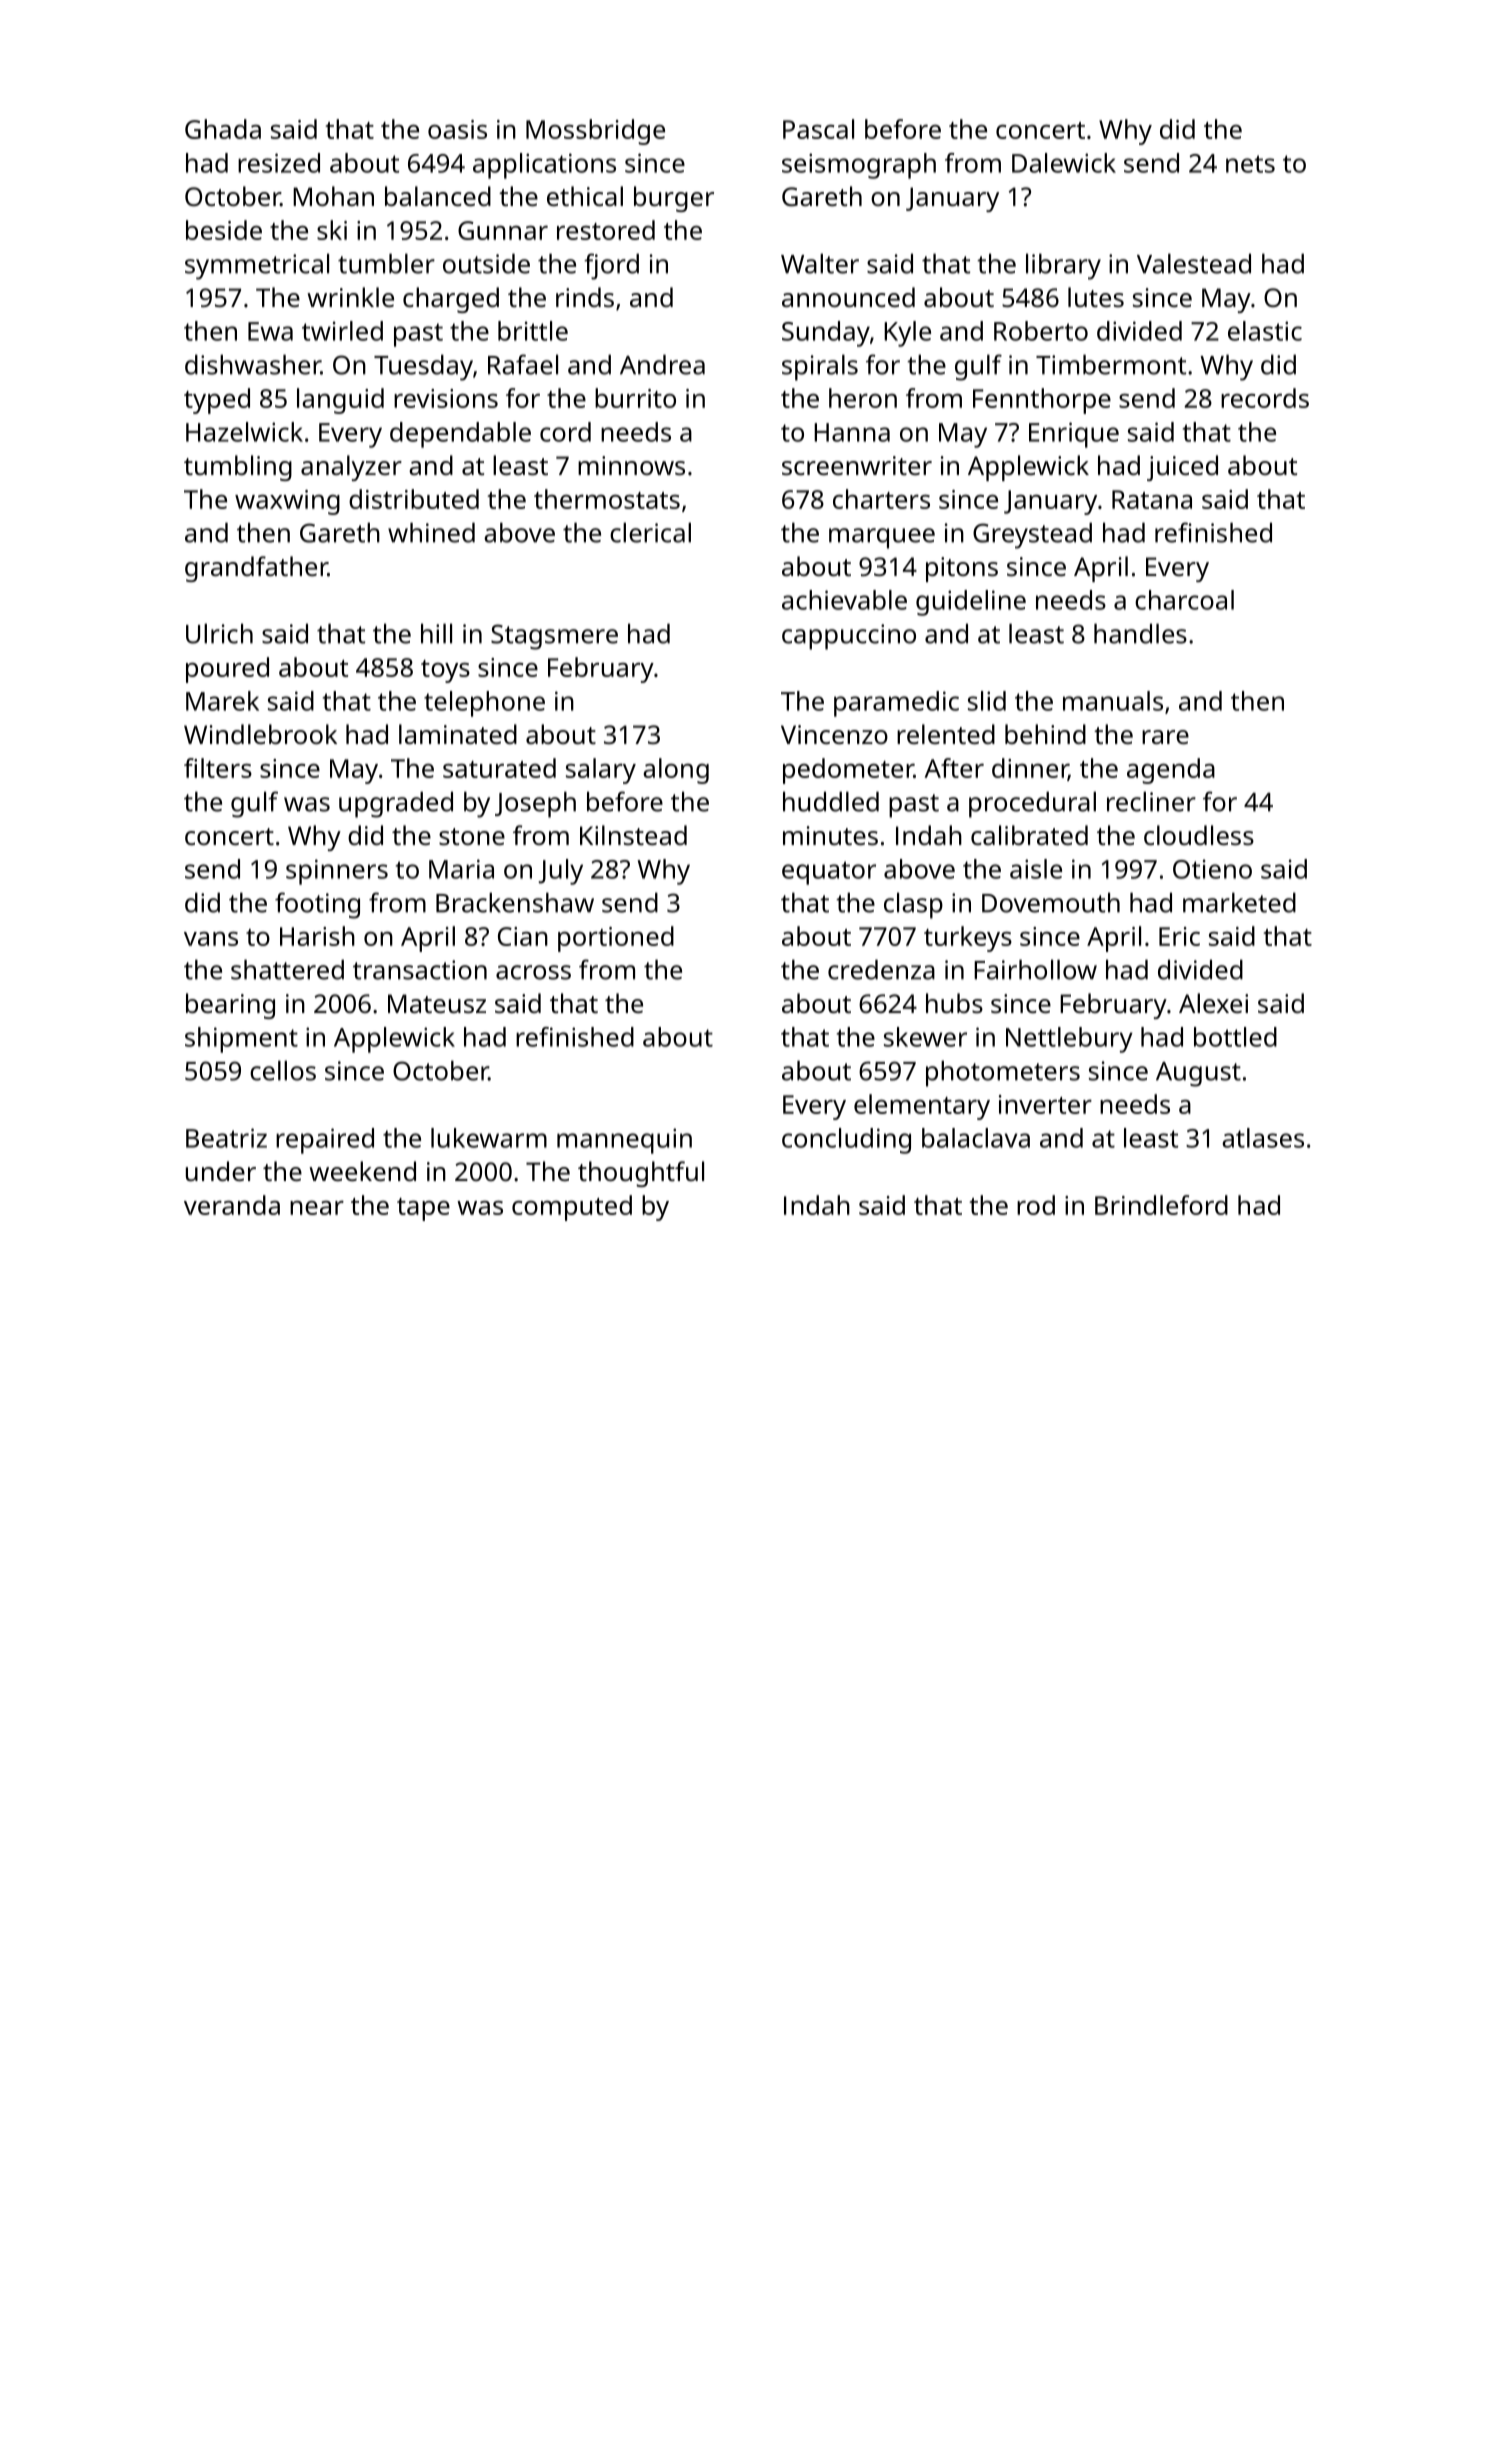  What do you see at coordinates (1161, 1205) in the screenshot?
I see `Brindleford` at bounding box center [1161, 1205].
